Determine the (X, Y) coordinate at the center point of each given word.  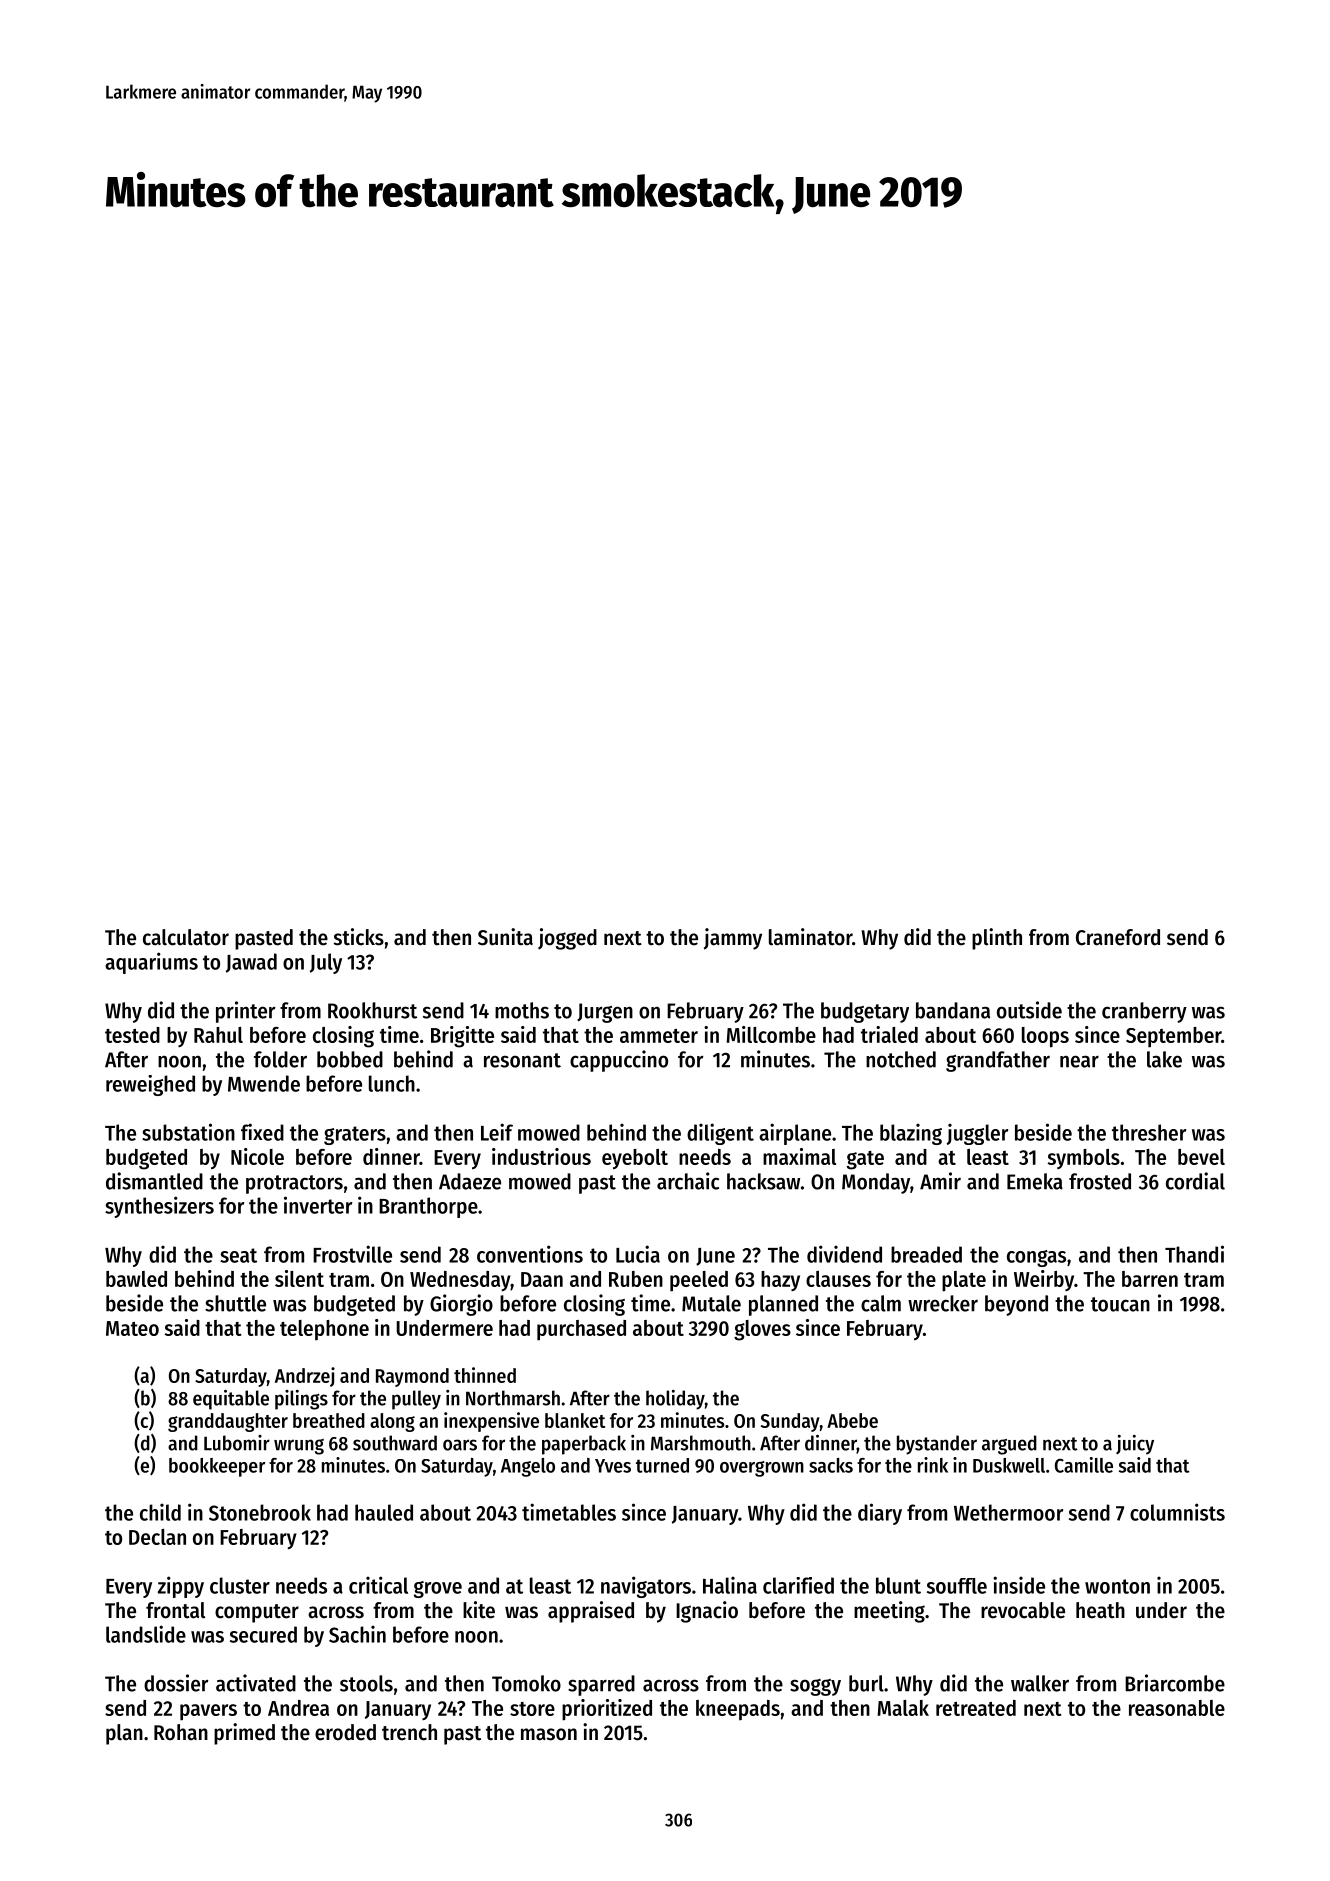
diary (880, 1514)
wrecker (943, 1303)
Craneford (1118, 937)
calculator (186, 937)
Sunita (505, 937)
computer (257, 1613)
